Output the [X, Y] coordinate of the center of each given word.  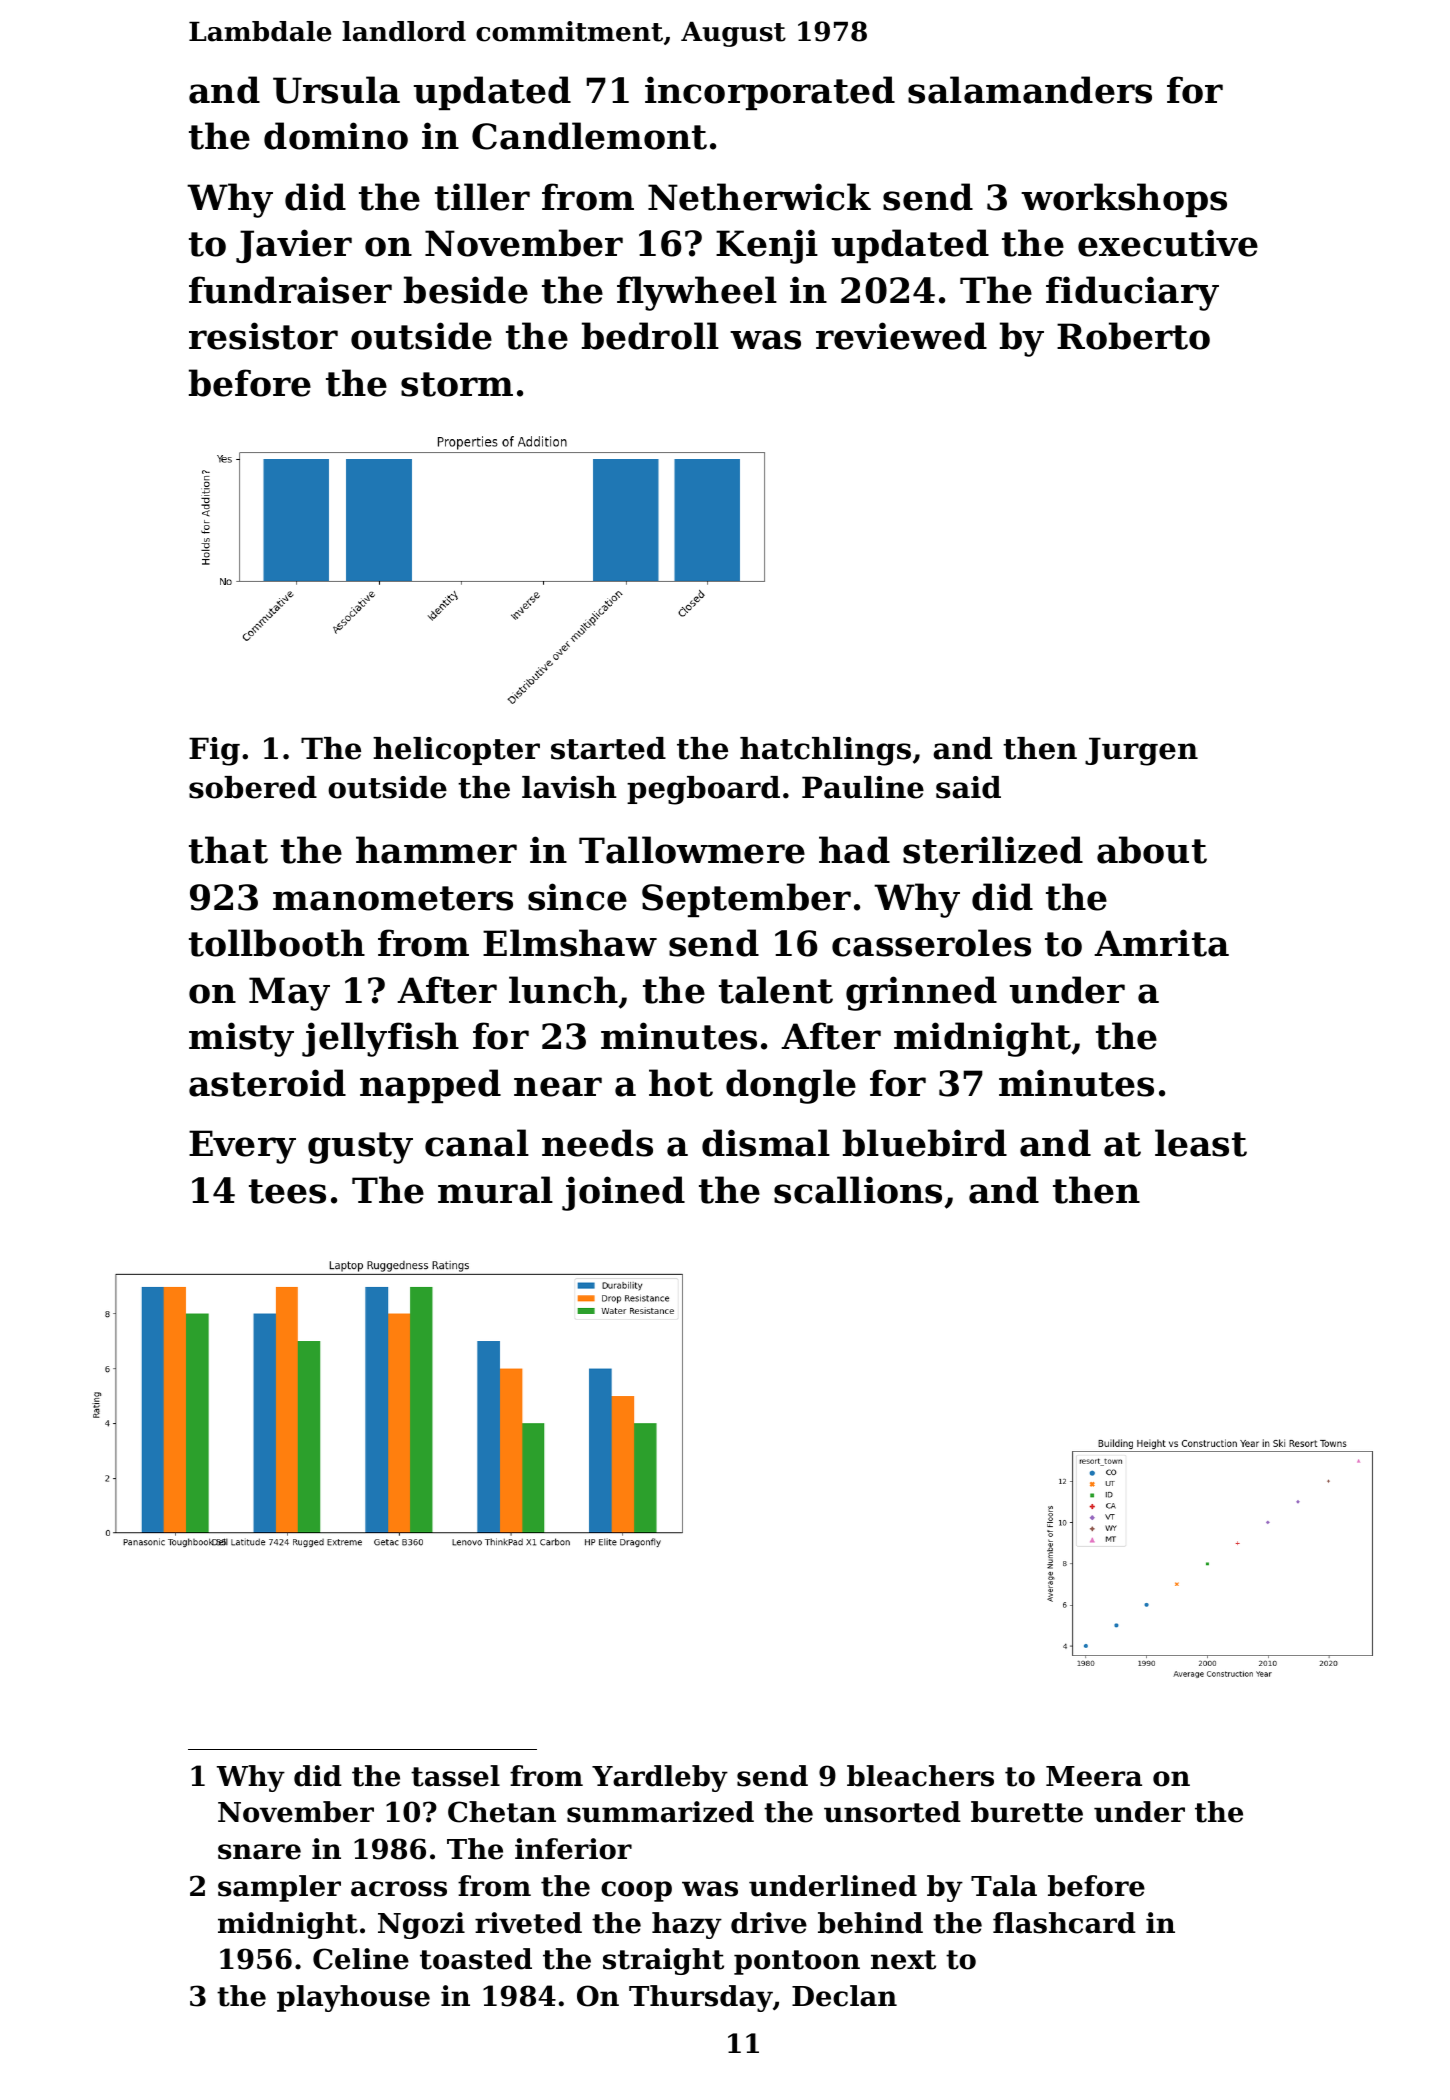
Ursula [336, 90]
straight [663, 1961]
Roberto [1133, 336]
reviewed [901, 336]
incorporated [770, 93]
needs [597, 1143]
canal [477, 1143]
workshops [1124, 200]
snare [259, 1852]
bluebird [925, 1143]
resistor [263, 336]
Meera [1094, 1776]
